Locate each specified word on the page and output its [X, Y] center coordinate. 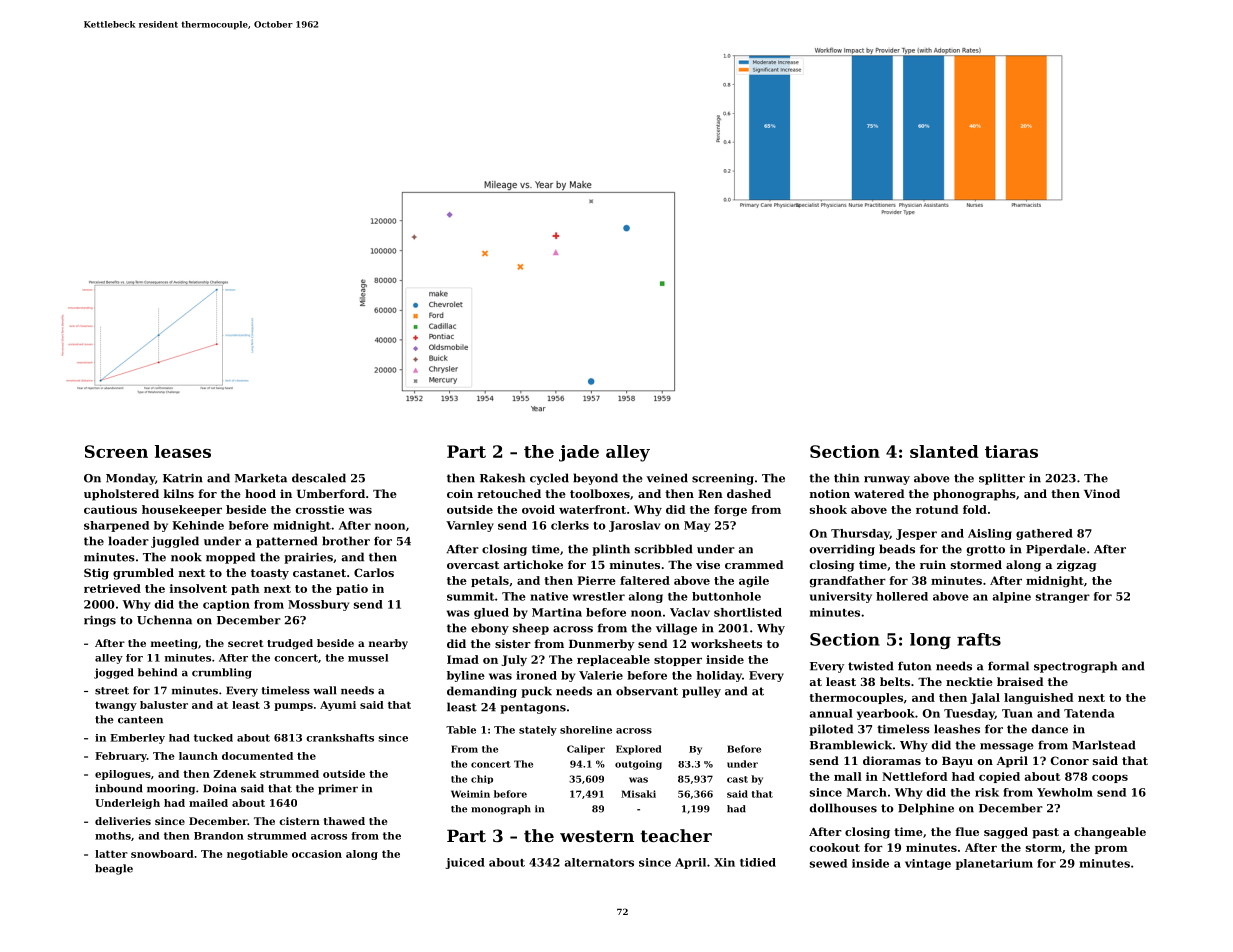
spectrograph [1075, 667]
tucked [213, 738]
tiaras [1011, 451]
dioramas [892, 760]
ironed [536, 675]
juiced [465, 863]
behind [157, 672]
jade [579, 453]
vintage [928, 864]
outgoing [638, 765]
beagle [114, 869]
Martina [557, 612]
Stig [96, 574]
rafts [979, 639]
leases [183, 451]
